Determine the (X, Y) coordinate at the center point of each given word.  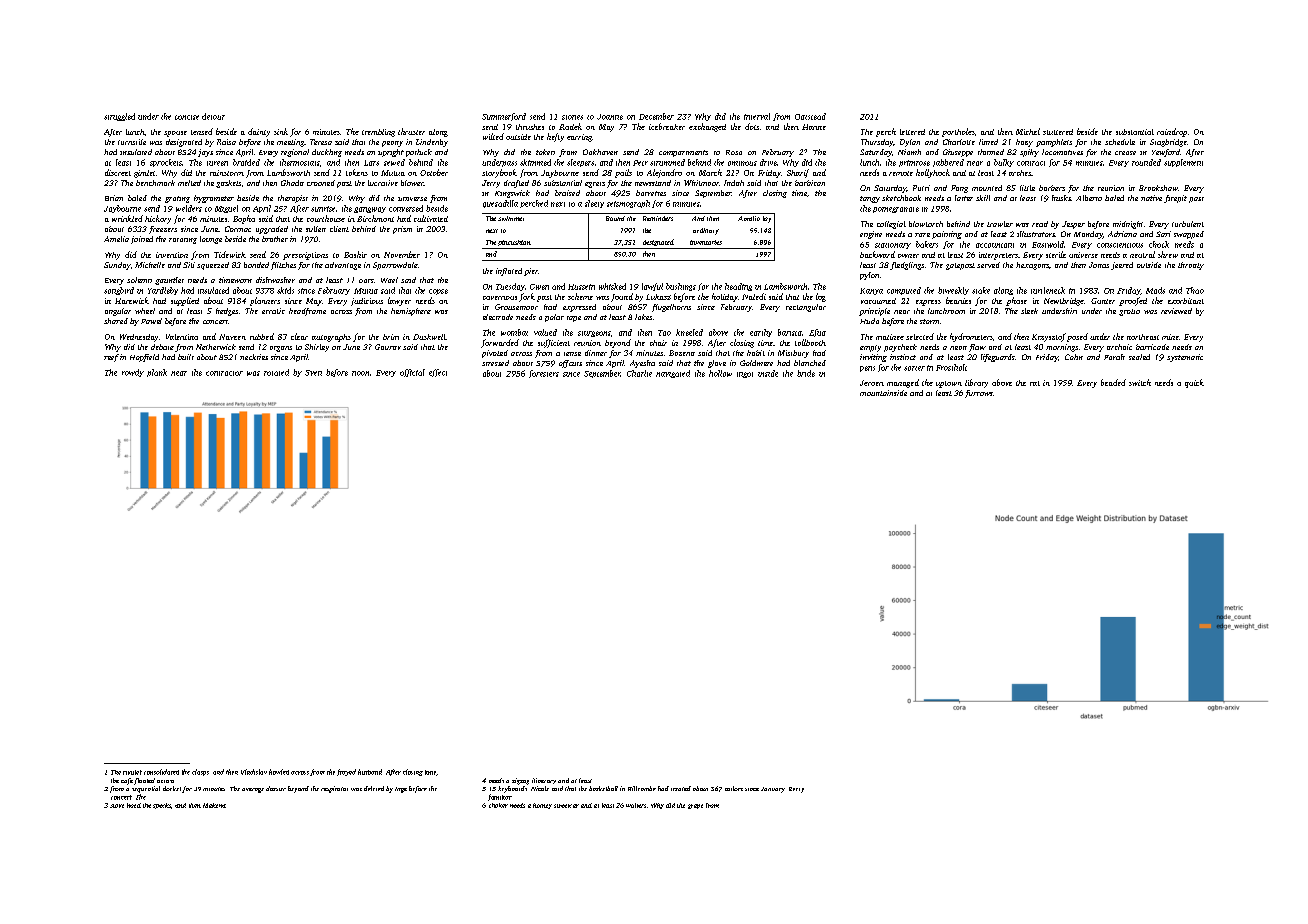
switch (1140, 382)
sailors (734, 788)
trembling (378, 133)
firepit (1175, 199)
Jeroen (872, 383)
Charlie (639, 373)
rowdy (133, 373)
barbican (810, 183)
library (976, 383)
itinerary (544, 781)
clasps (200, 772)
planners (265, 301)
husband (370, 772)
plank (157, 373)
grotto (1129, 312)
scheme (580, 296)
